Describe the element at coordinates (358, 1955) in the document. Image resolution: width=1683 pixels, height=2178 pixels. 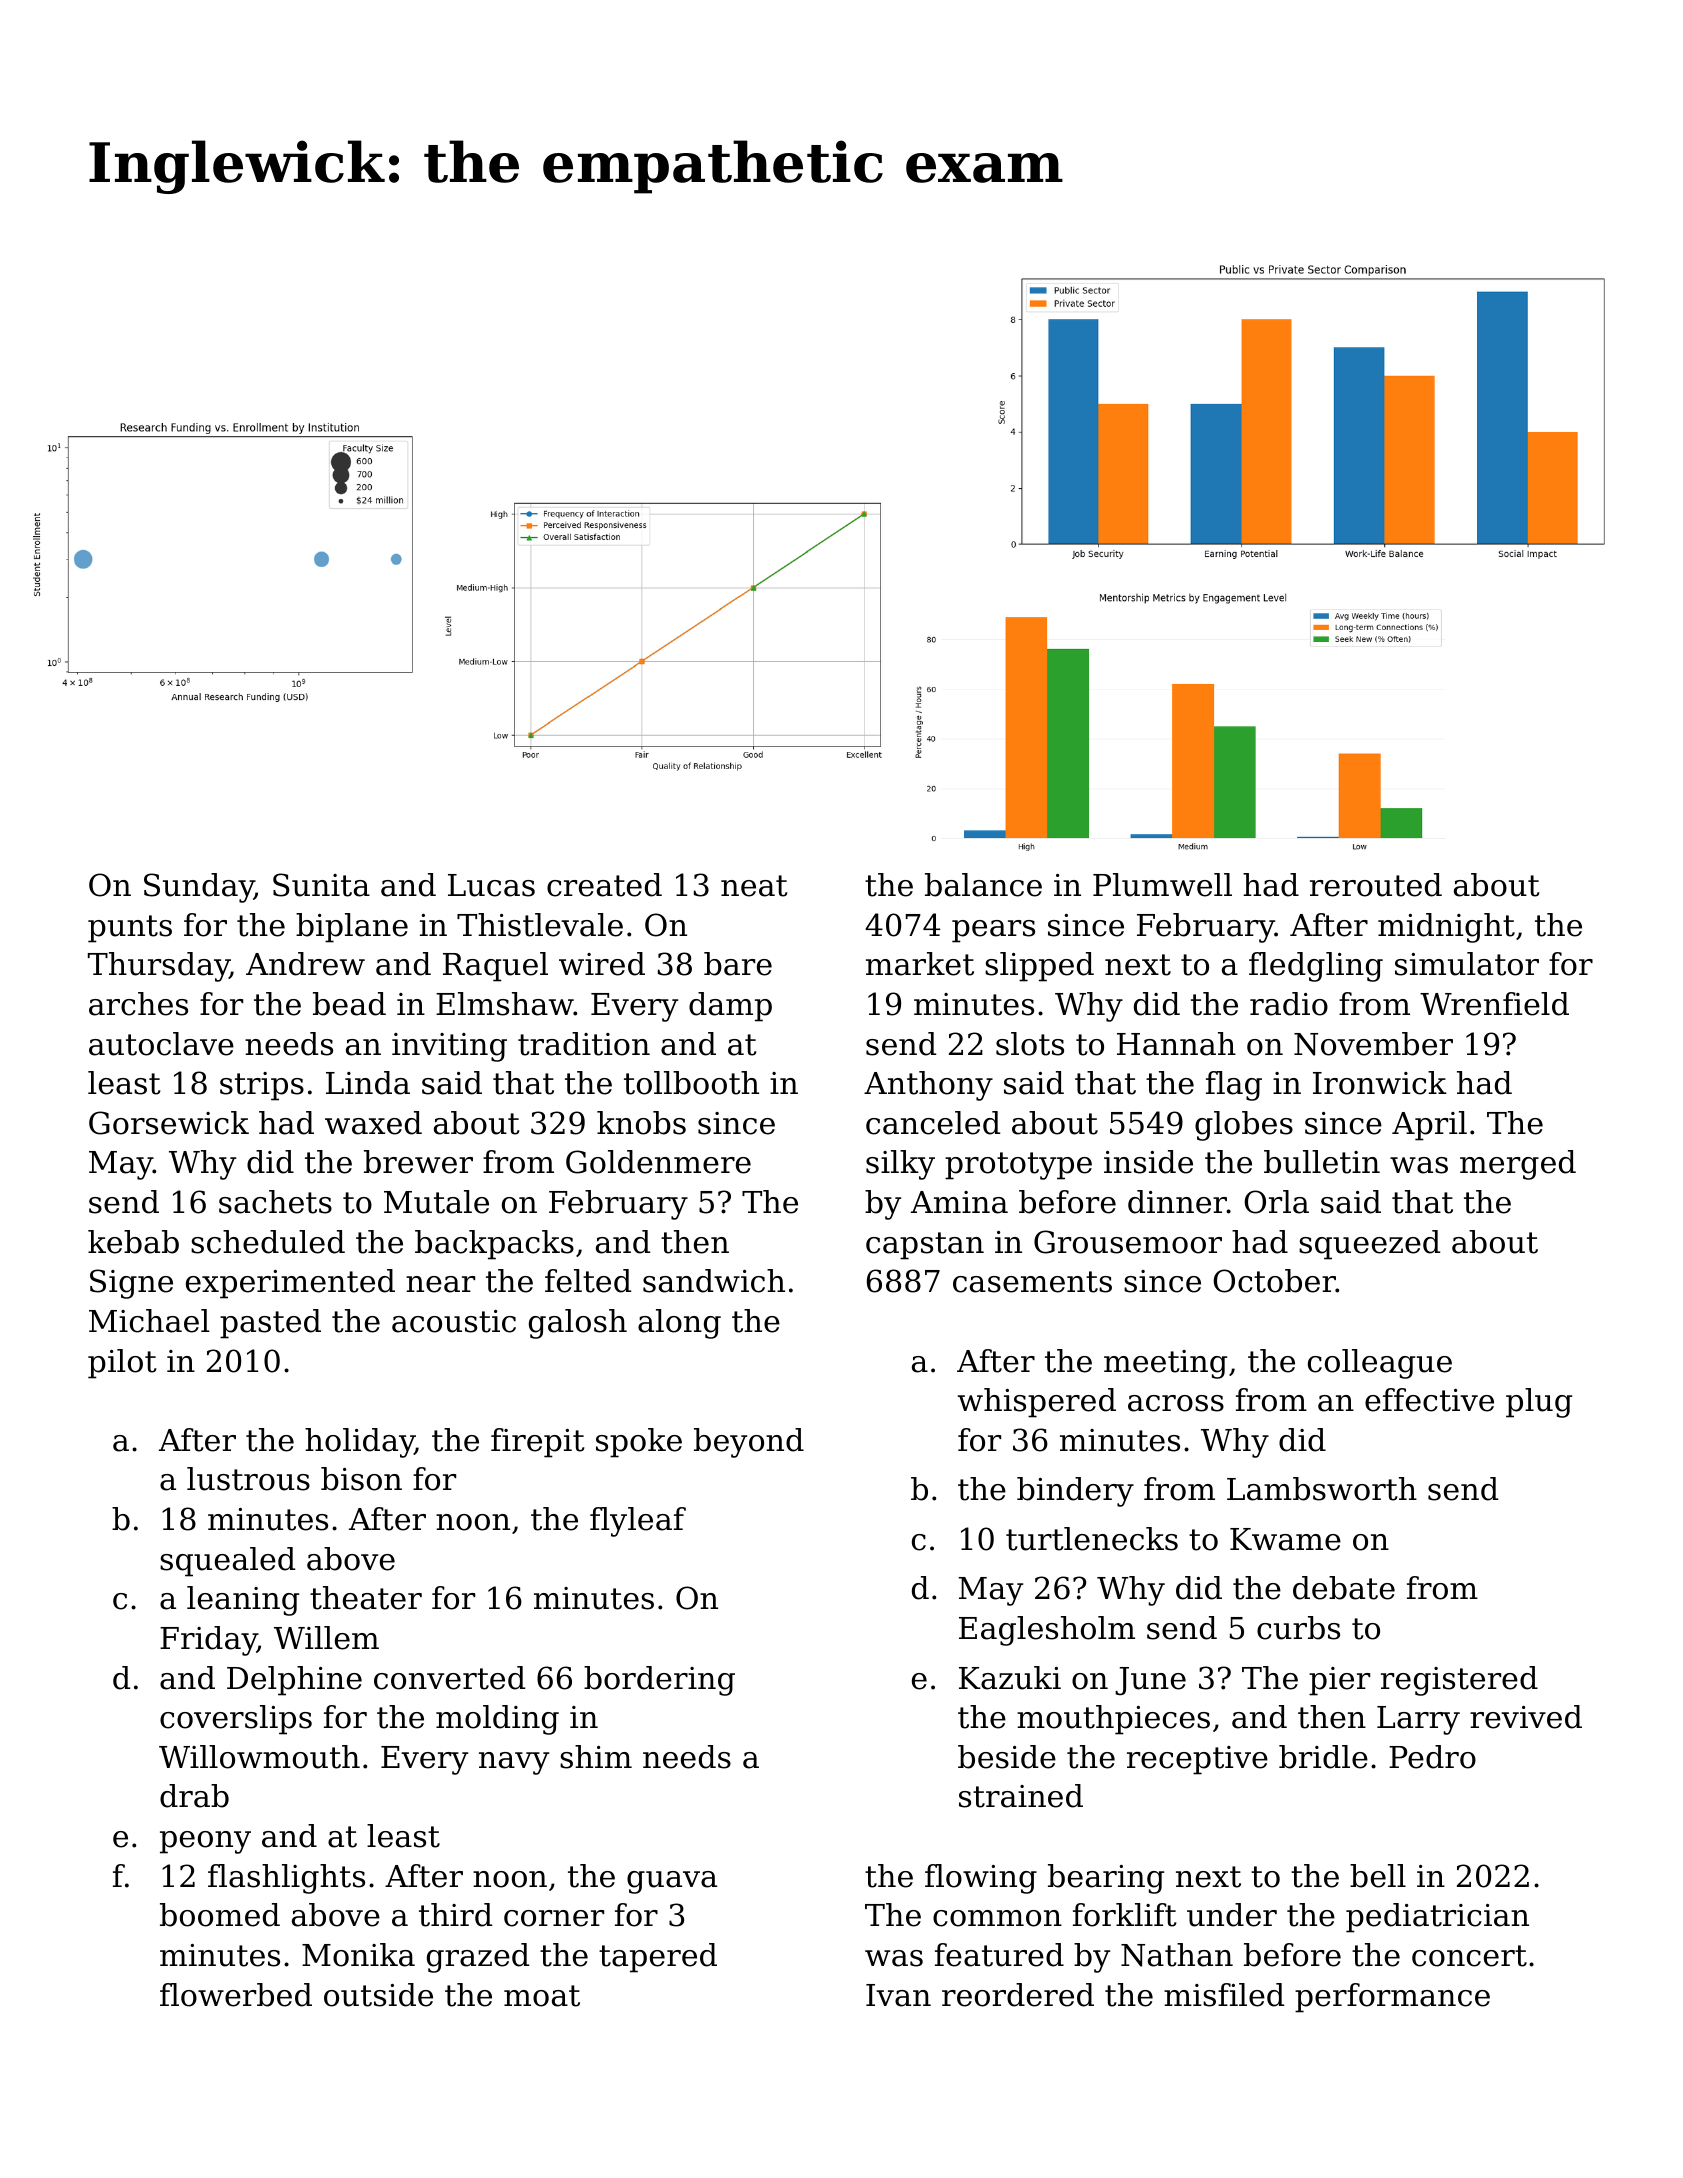
I see `Monika` at that location.
